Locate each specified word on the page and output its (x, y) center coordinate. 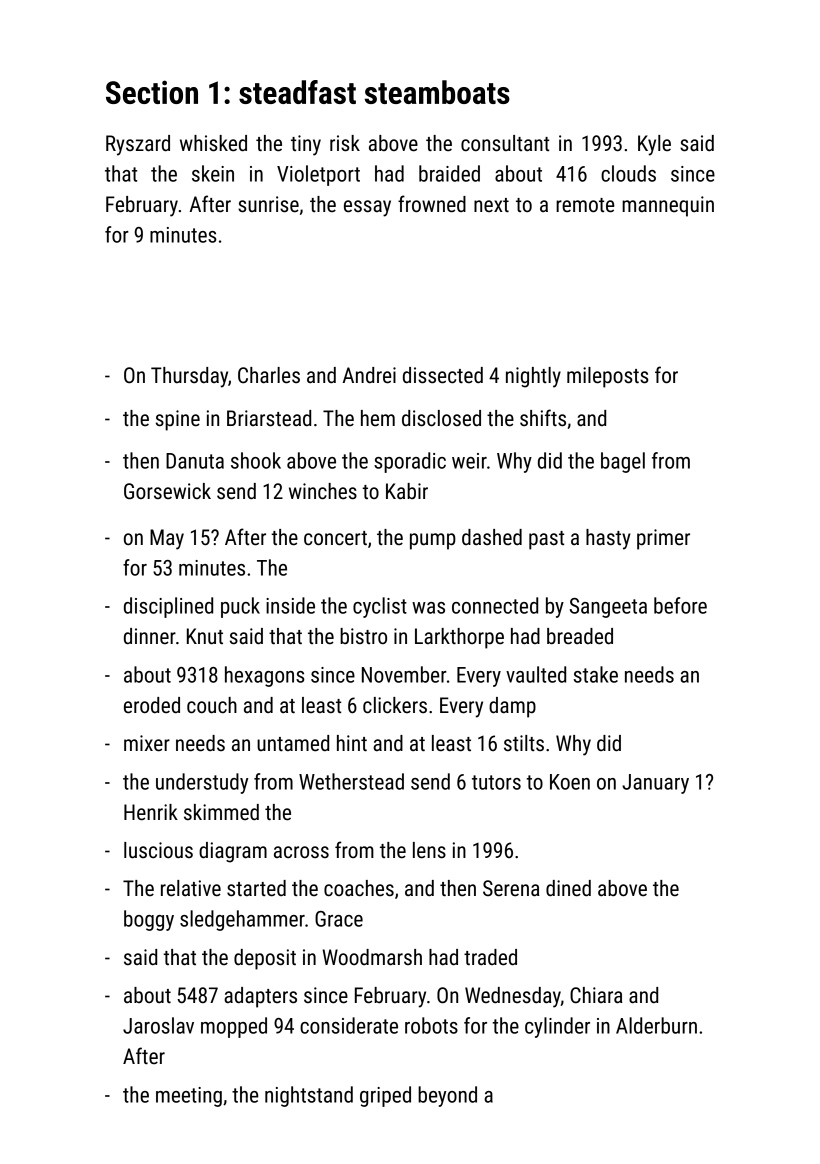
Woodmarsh (372, 957)
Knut (205, 636)
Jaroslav (158, 1025)
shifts (543, 417)
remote (585, 205)
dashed (492, 537)
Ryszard (138, 145)
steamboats (437, 92)
